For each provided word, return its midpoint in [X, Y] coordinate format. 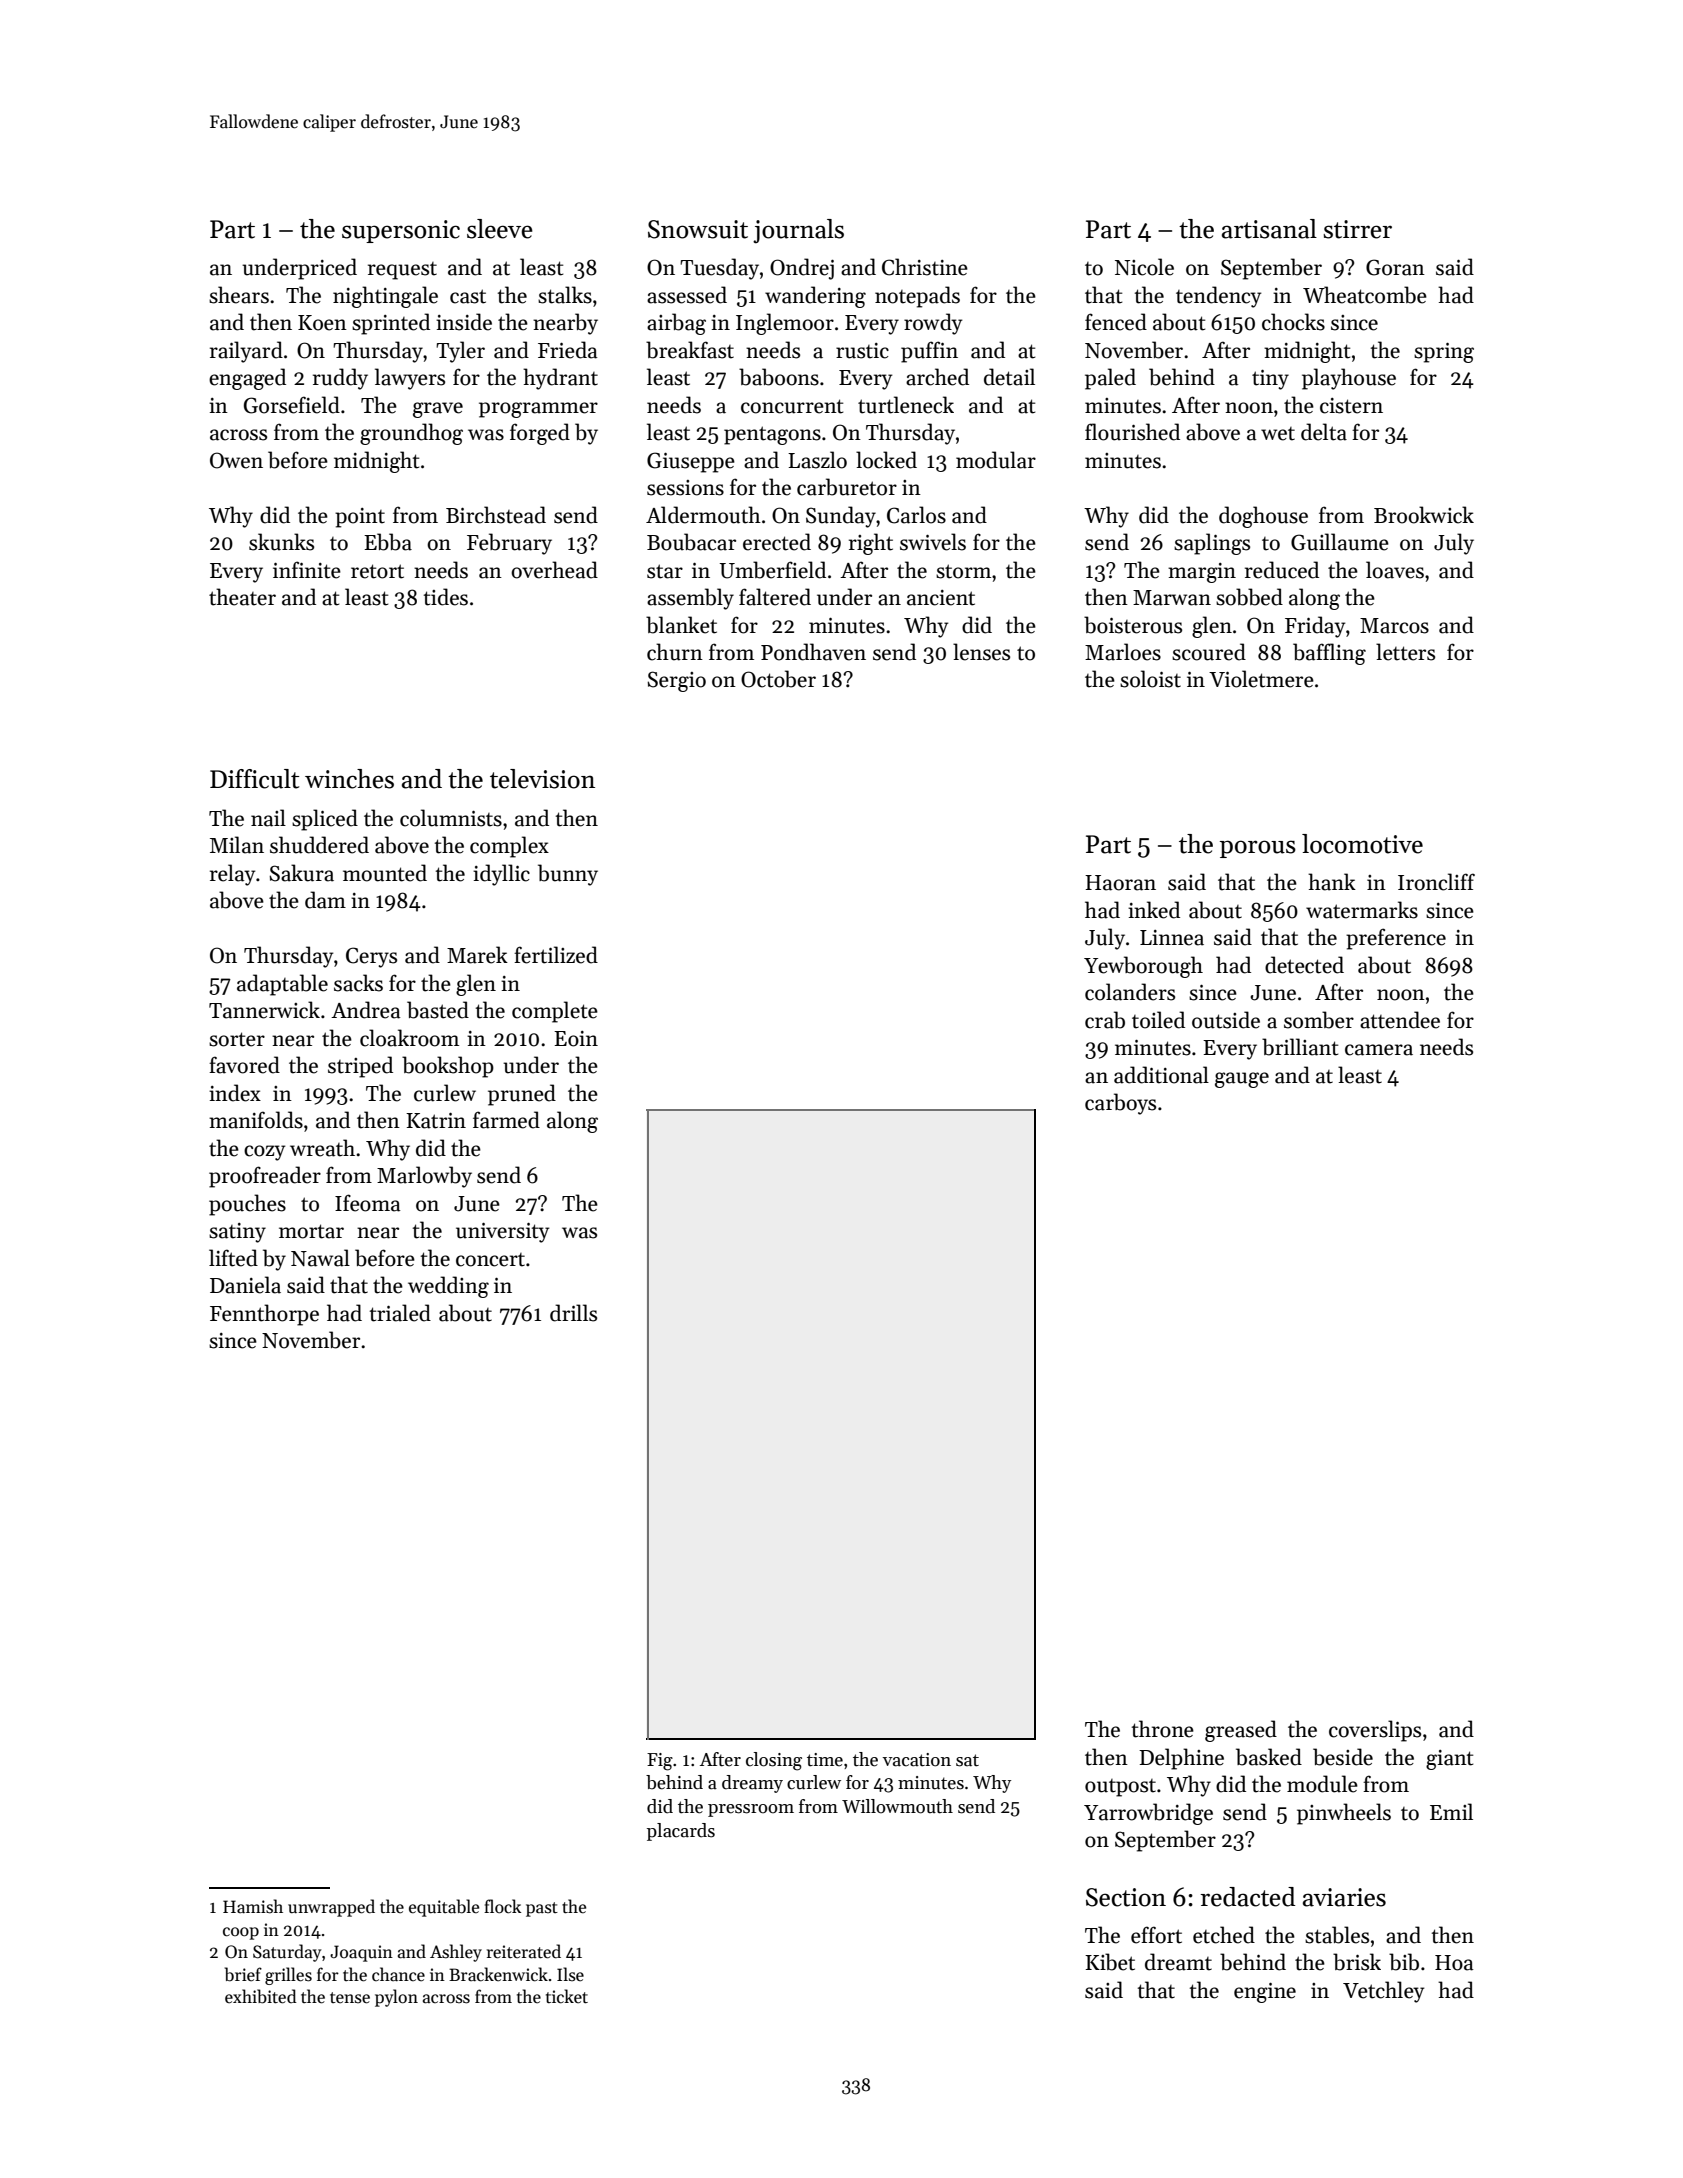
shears [239, 295]
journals [798, 231]
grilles [288, 1976]
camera [1379, 1050]
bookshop [448, 1067]
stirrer [1357, 229]
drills [573, 1313]
